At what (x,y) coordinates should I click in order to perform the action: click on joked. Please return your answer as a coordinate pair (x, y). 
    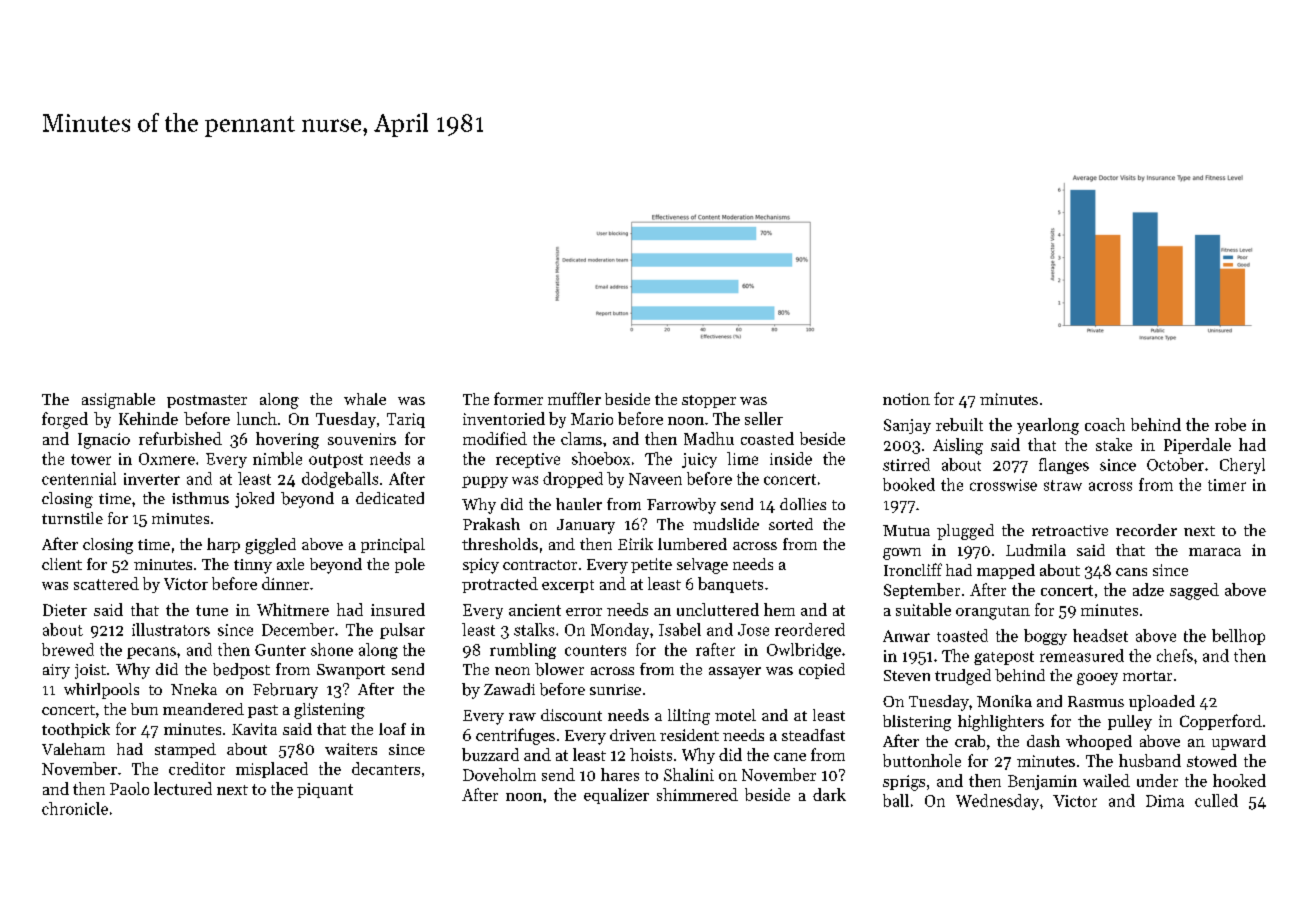
    Looking at the image, I should click on (254, 500).
